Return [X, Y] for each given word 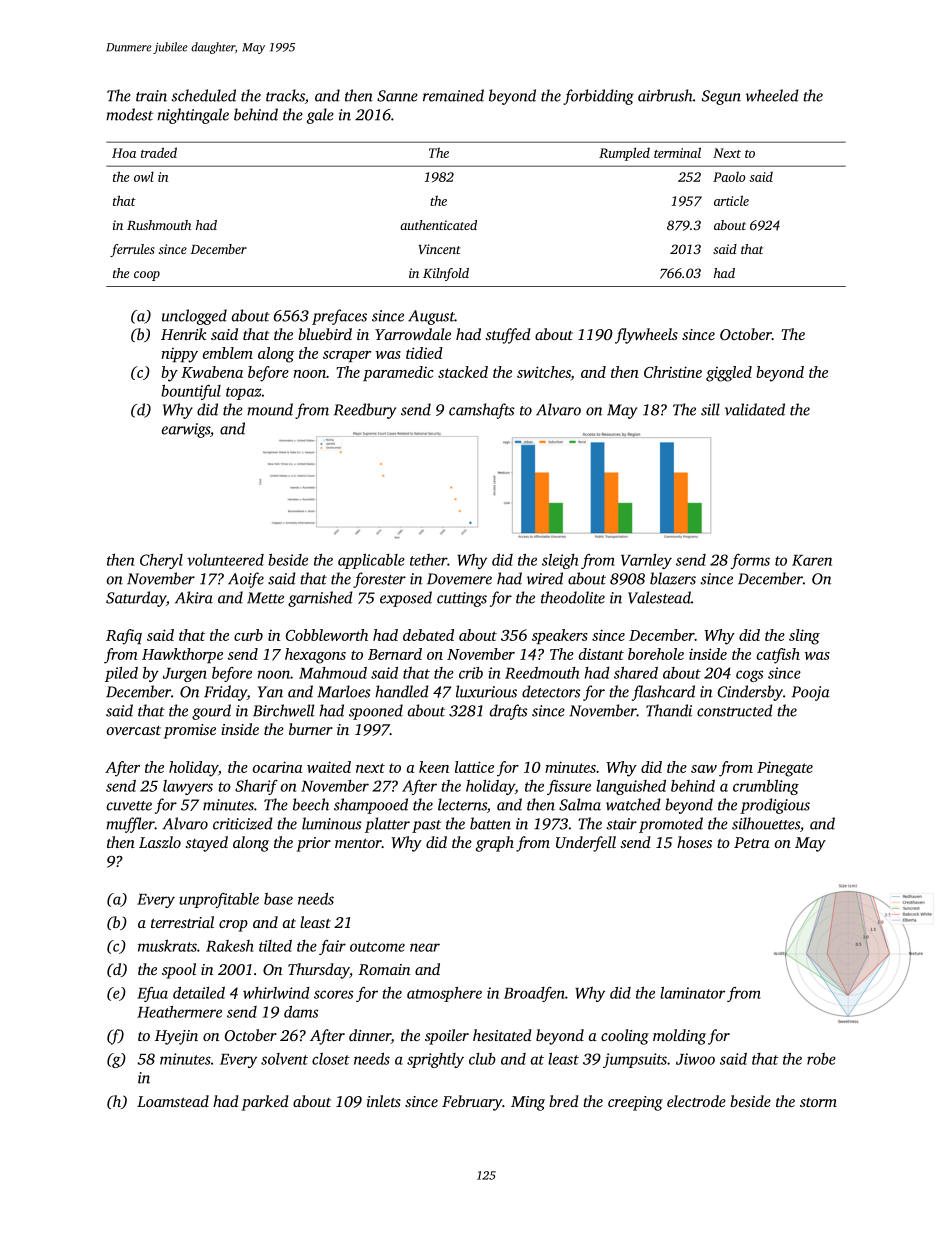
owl [144, 176]
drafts [508, 712]
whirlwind [276, 993]
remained [453, 95]
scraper [347, 356]
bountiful [191, 392]
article [731, 200]
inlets [384, 1101]
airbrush [665, 95]
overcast [134, 730]
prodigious [775, 806]
